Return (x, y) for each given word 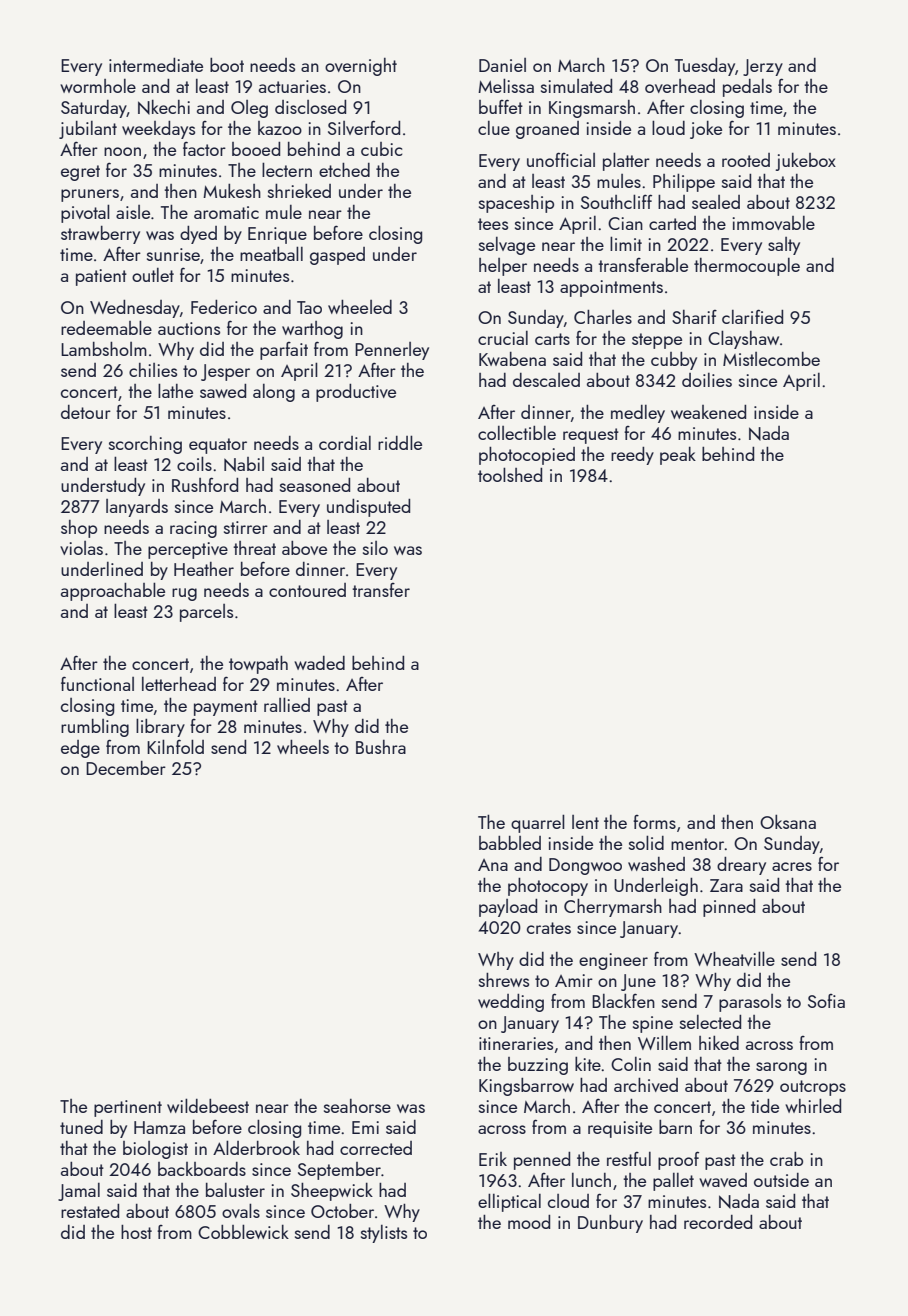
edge (80, 749)
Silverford (364, 127)
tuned (81, 1127)
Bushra (381, 747)
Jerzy (763, 67)
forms (654, 822)
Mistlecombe (771, 359)
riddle (400, 442)
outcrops (813, 1088)
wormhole (98, 86)
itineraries (516, 1043)
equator (218, 446)
